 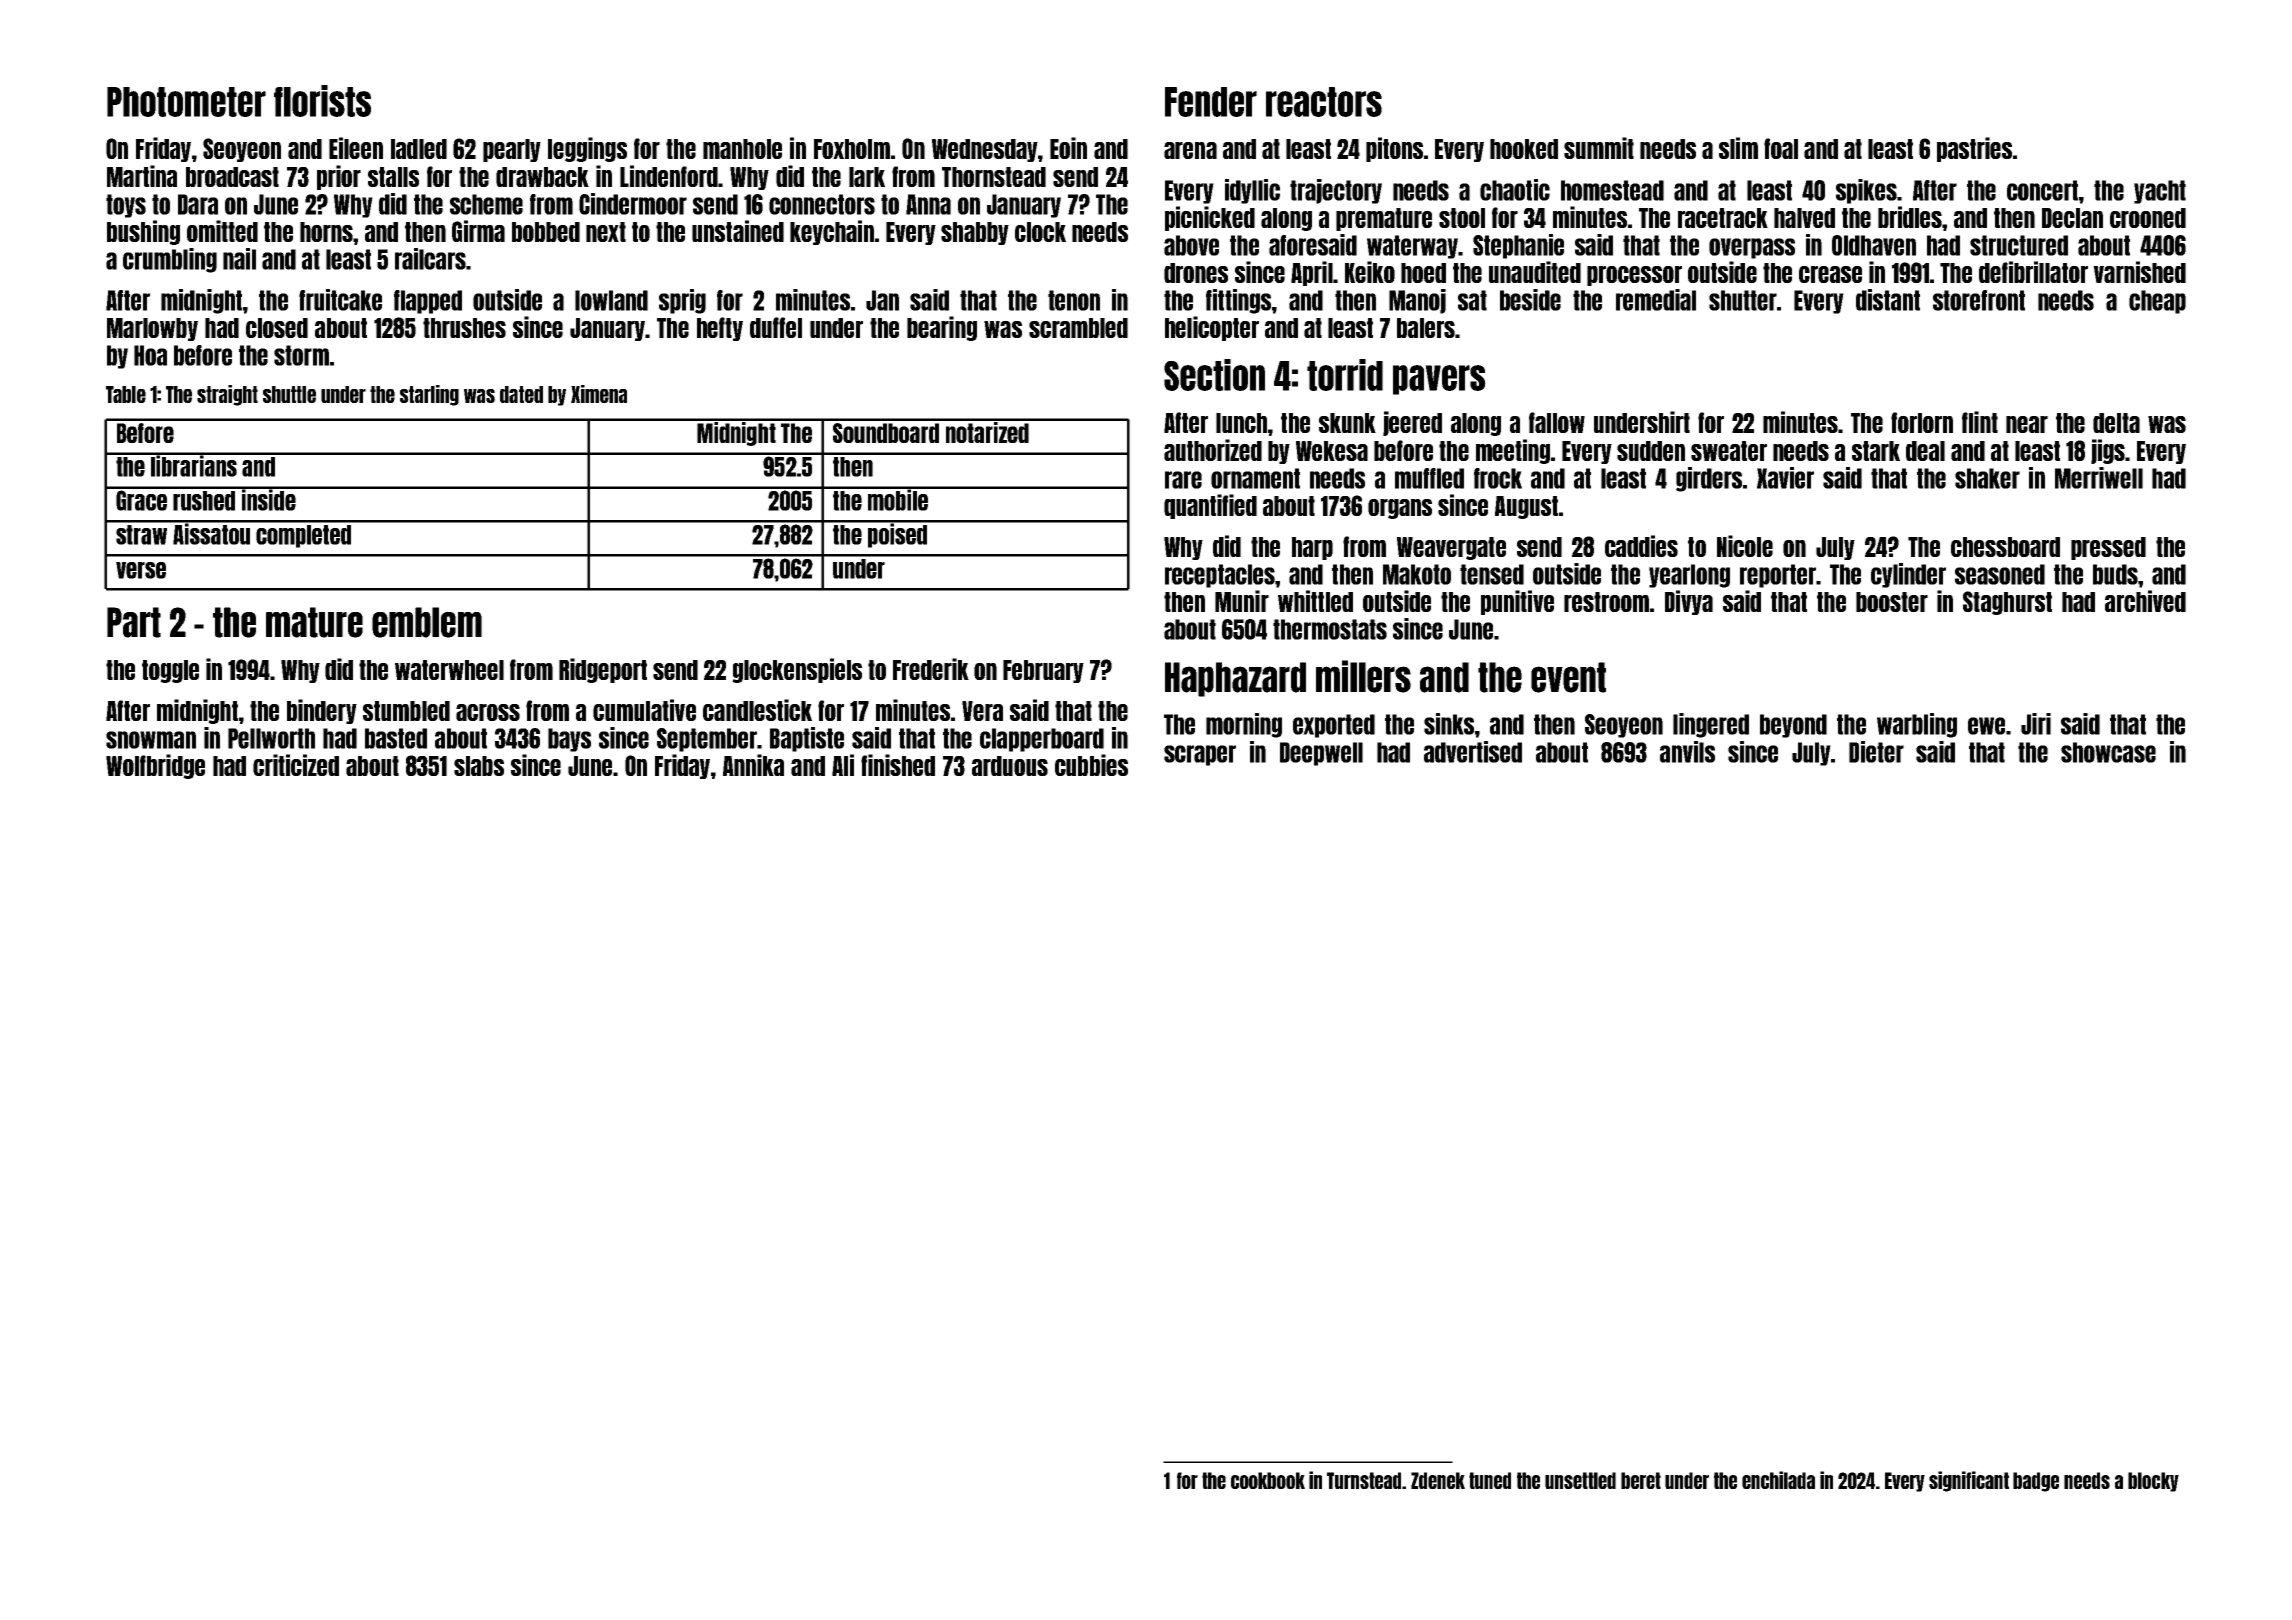 What do you see at coordinates (1211, 102) in the document?
I see `Fender` at bounding box center [1211, 102].
